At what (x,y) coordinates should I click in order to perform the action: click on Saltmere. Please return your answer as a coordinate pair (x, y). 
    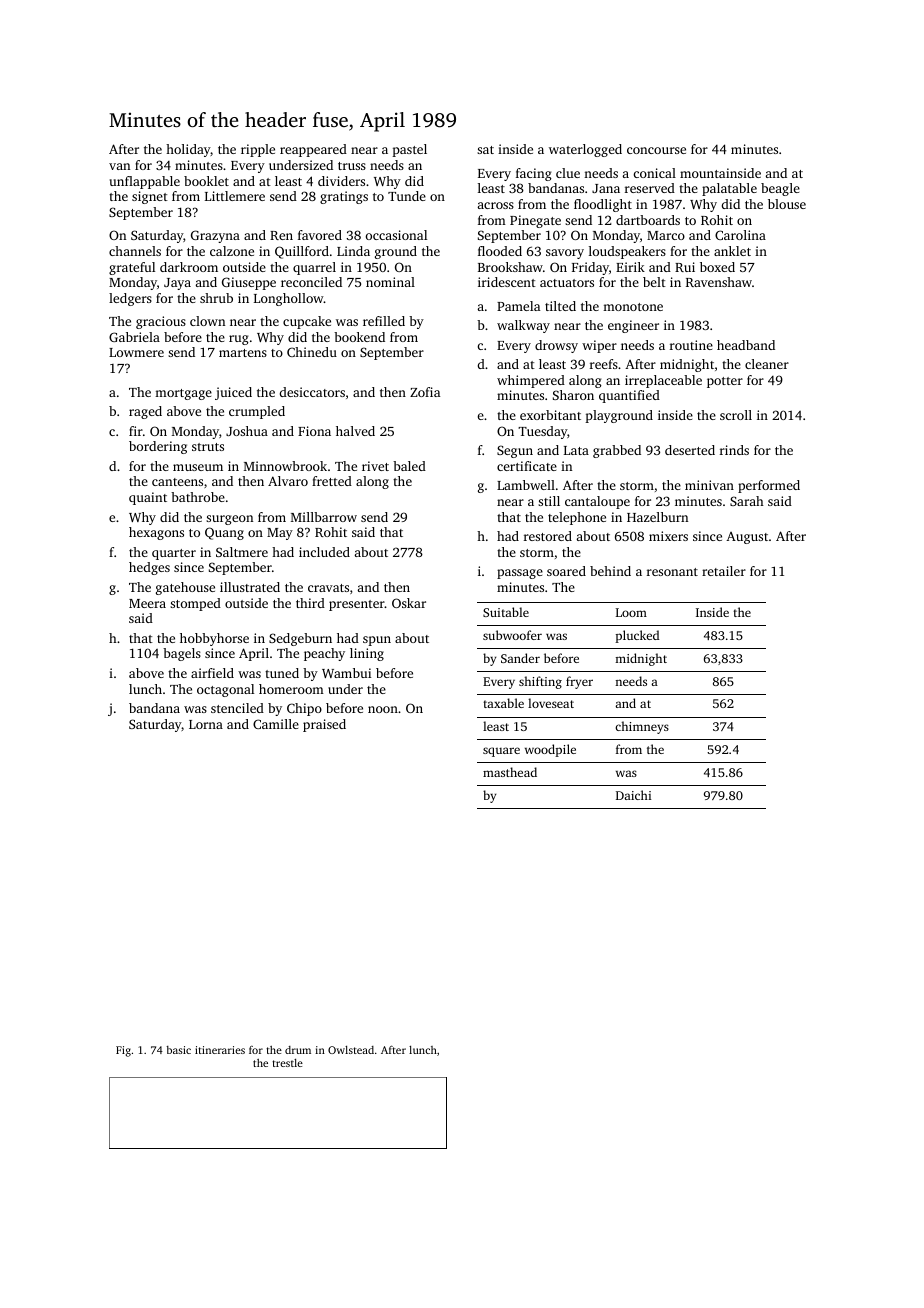
    Looking at the image, I should click on (242, 552).
